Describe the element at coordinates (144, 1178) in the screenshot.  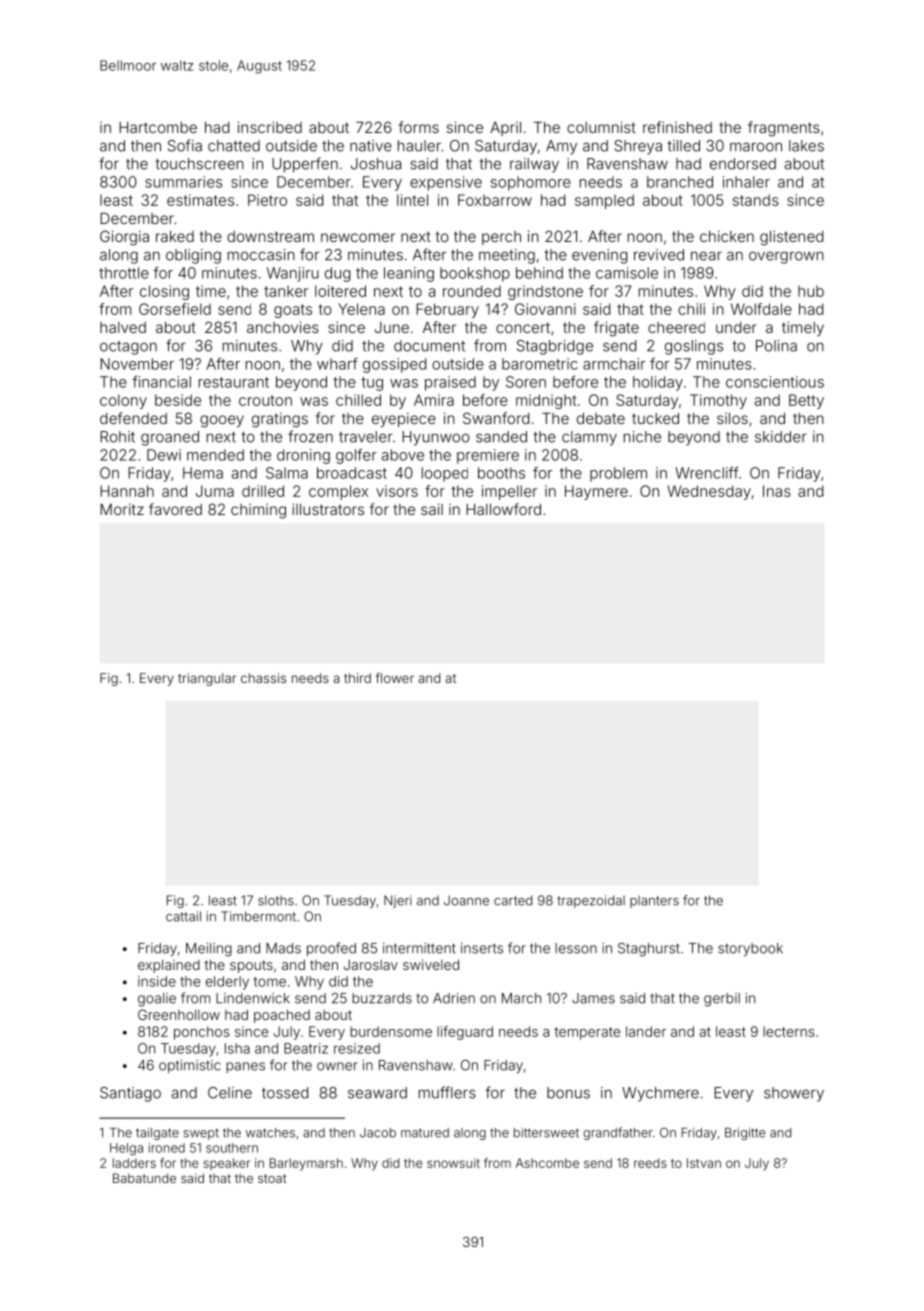
I see `Babatunde` at that location.
